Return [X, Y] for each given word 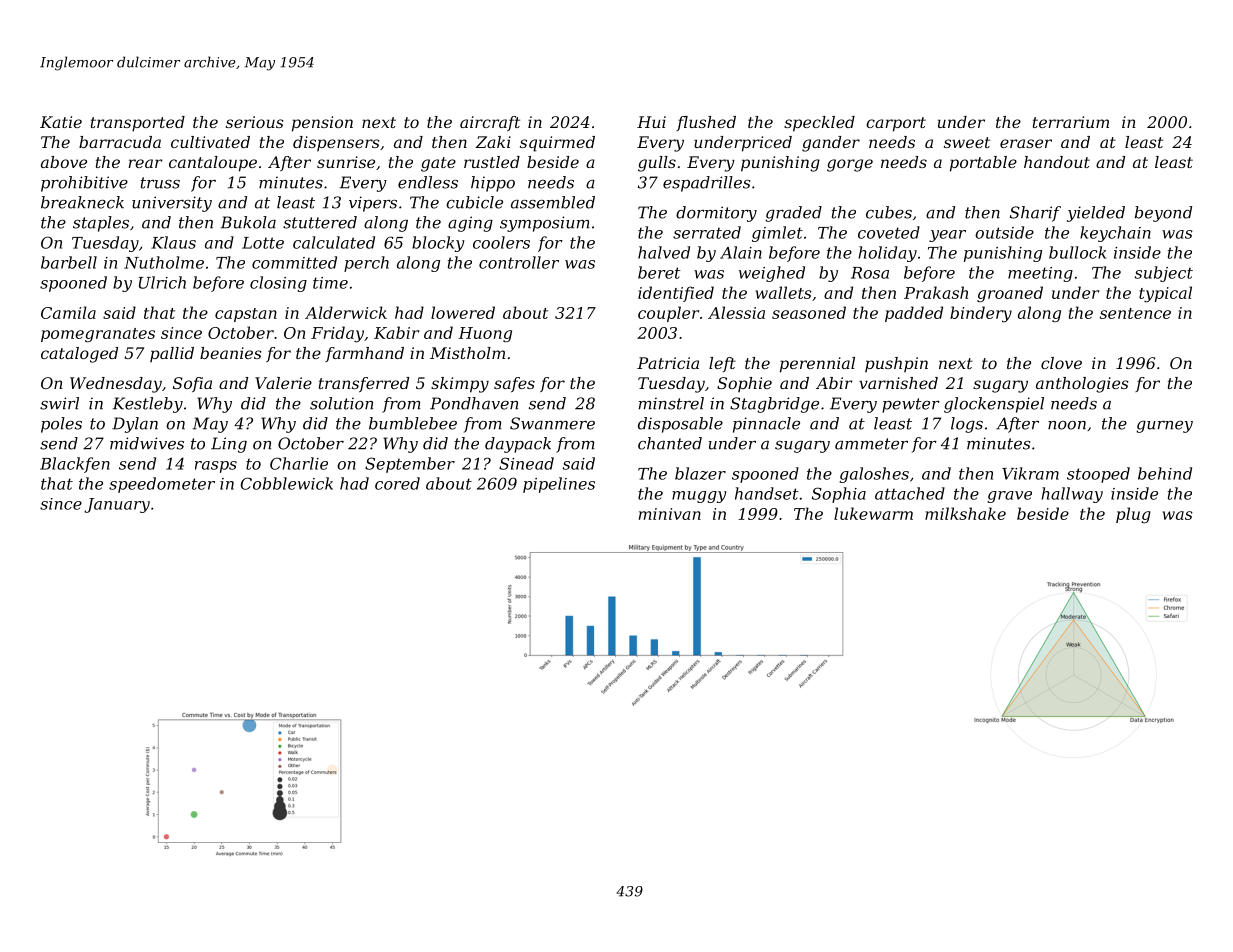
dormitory [716, 214]
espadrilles [706, 184]
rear [145, 163]
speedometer [162, 485]
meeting [1040, 274]
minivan [670, 514]
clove [1061, 363]
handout [1057, 162]
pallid [172, 354]
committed [294, 262]
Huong [485, 334]
